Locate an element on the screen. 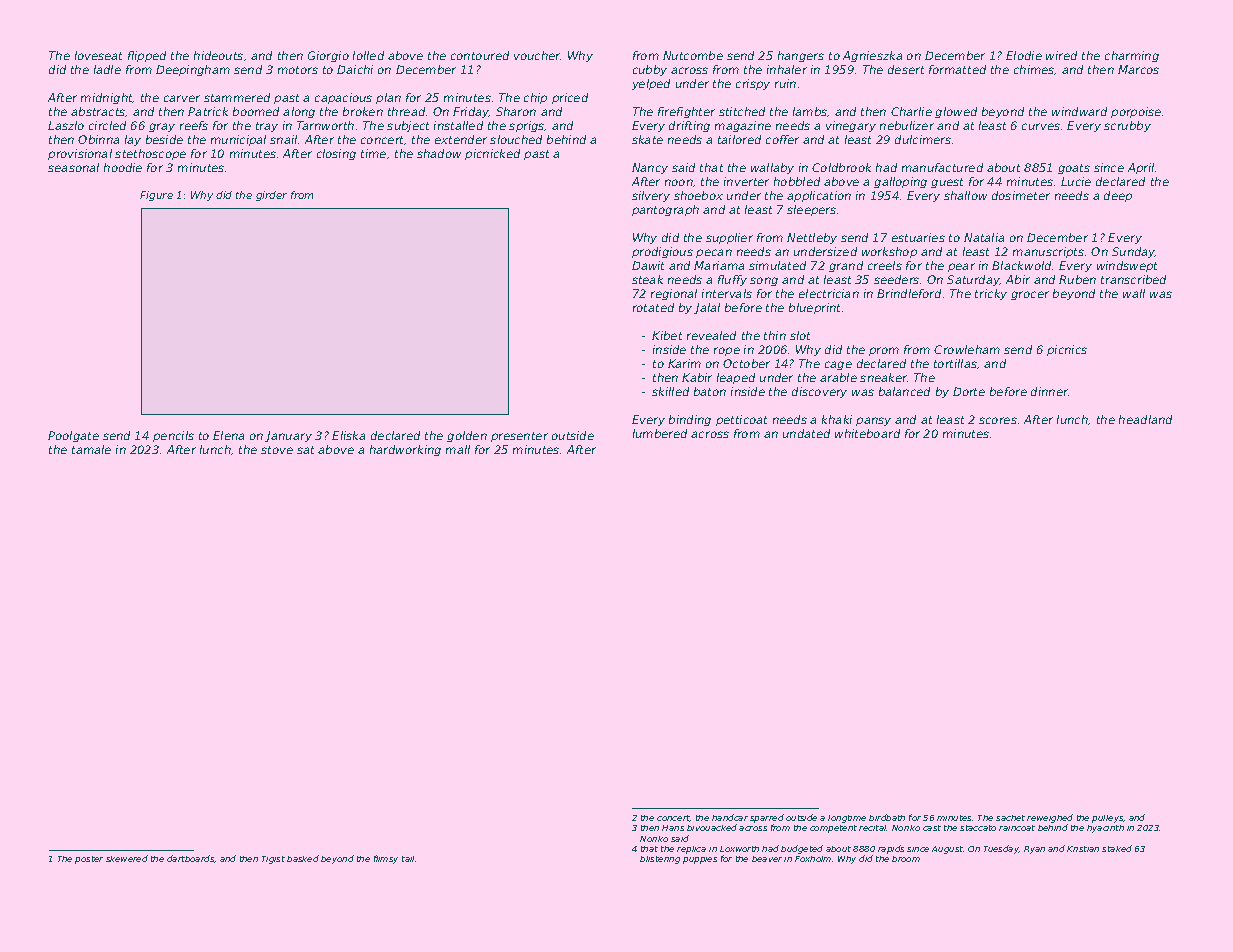  shallow is located at coordinates (965, 195).
